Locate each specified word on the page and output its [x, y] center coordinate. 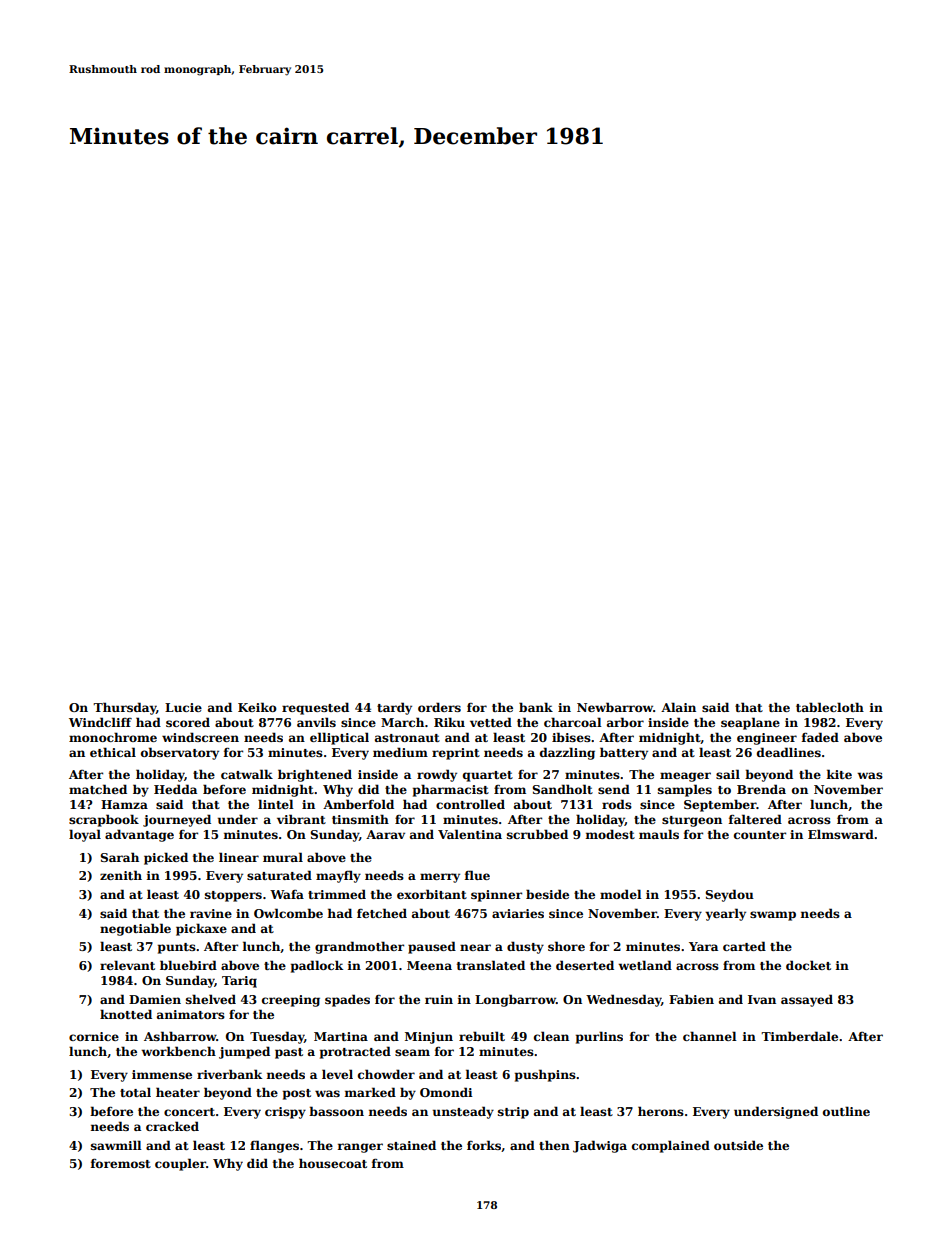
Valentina [470, 834]
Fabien [691, 999]
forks [484, 1145]
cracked [172, 1126]
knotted [126, 1014]
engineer [767, 739]
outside [738, 1145]
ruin [439, 999]
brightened [315, 775]
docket [808, 965]
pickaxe [201, 929]
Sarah [119, 857]
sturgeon [692, 821]
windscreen [200, 737]
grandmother [359, 947]
